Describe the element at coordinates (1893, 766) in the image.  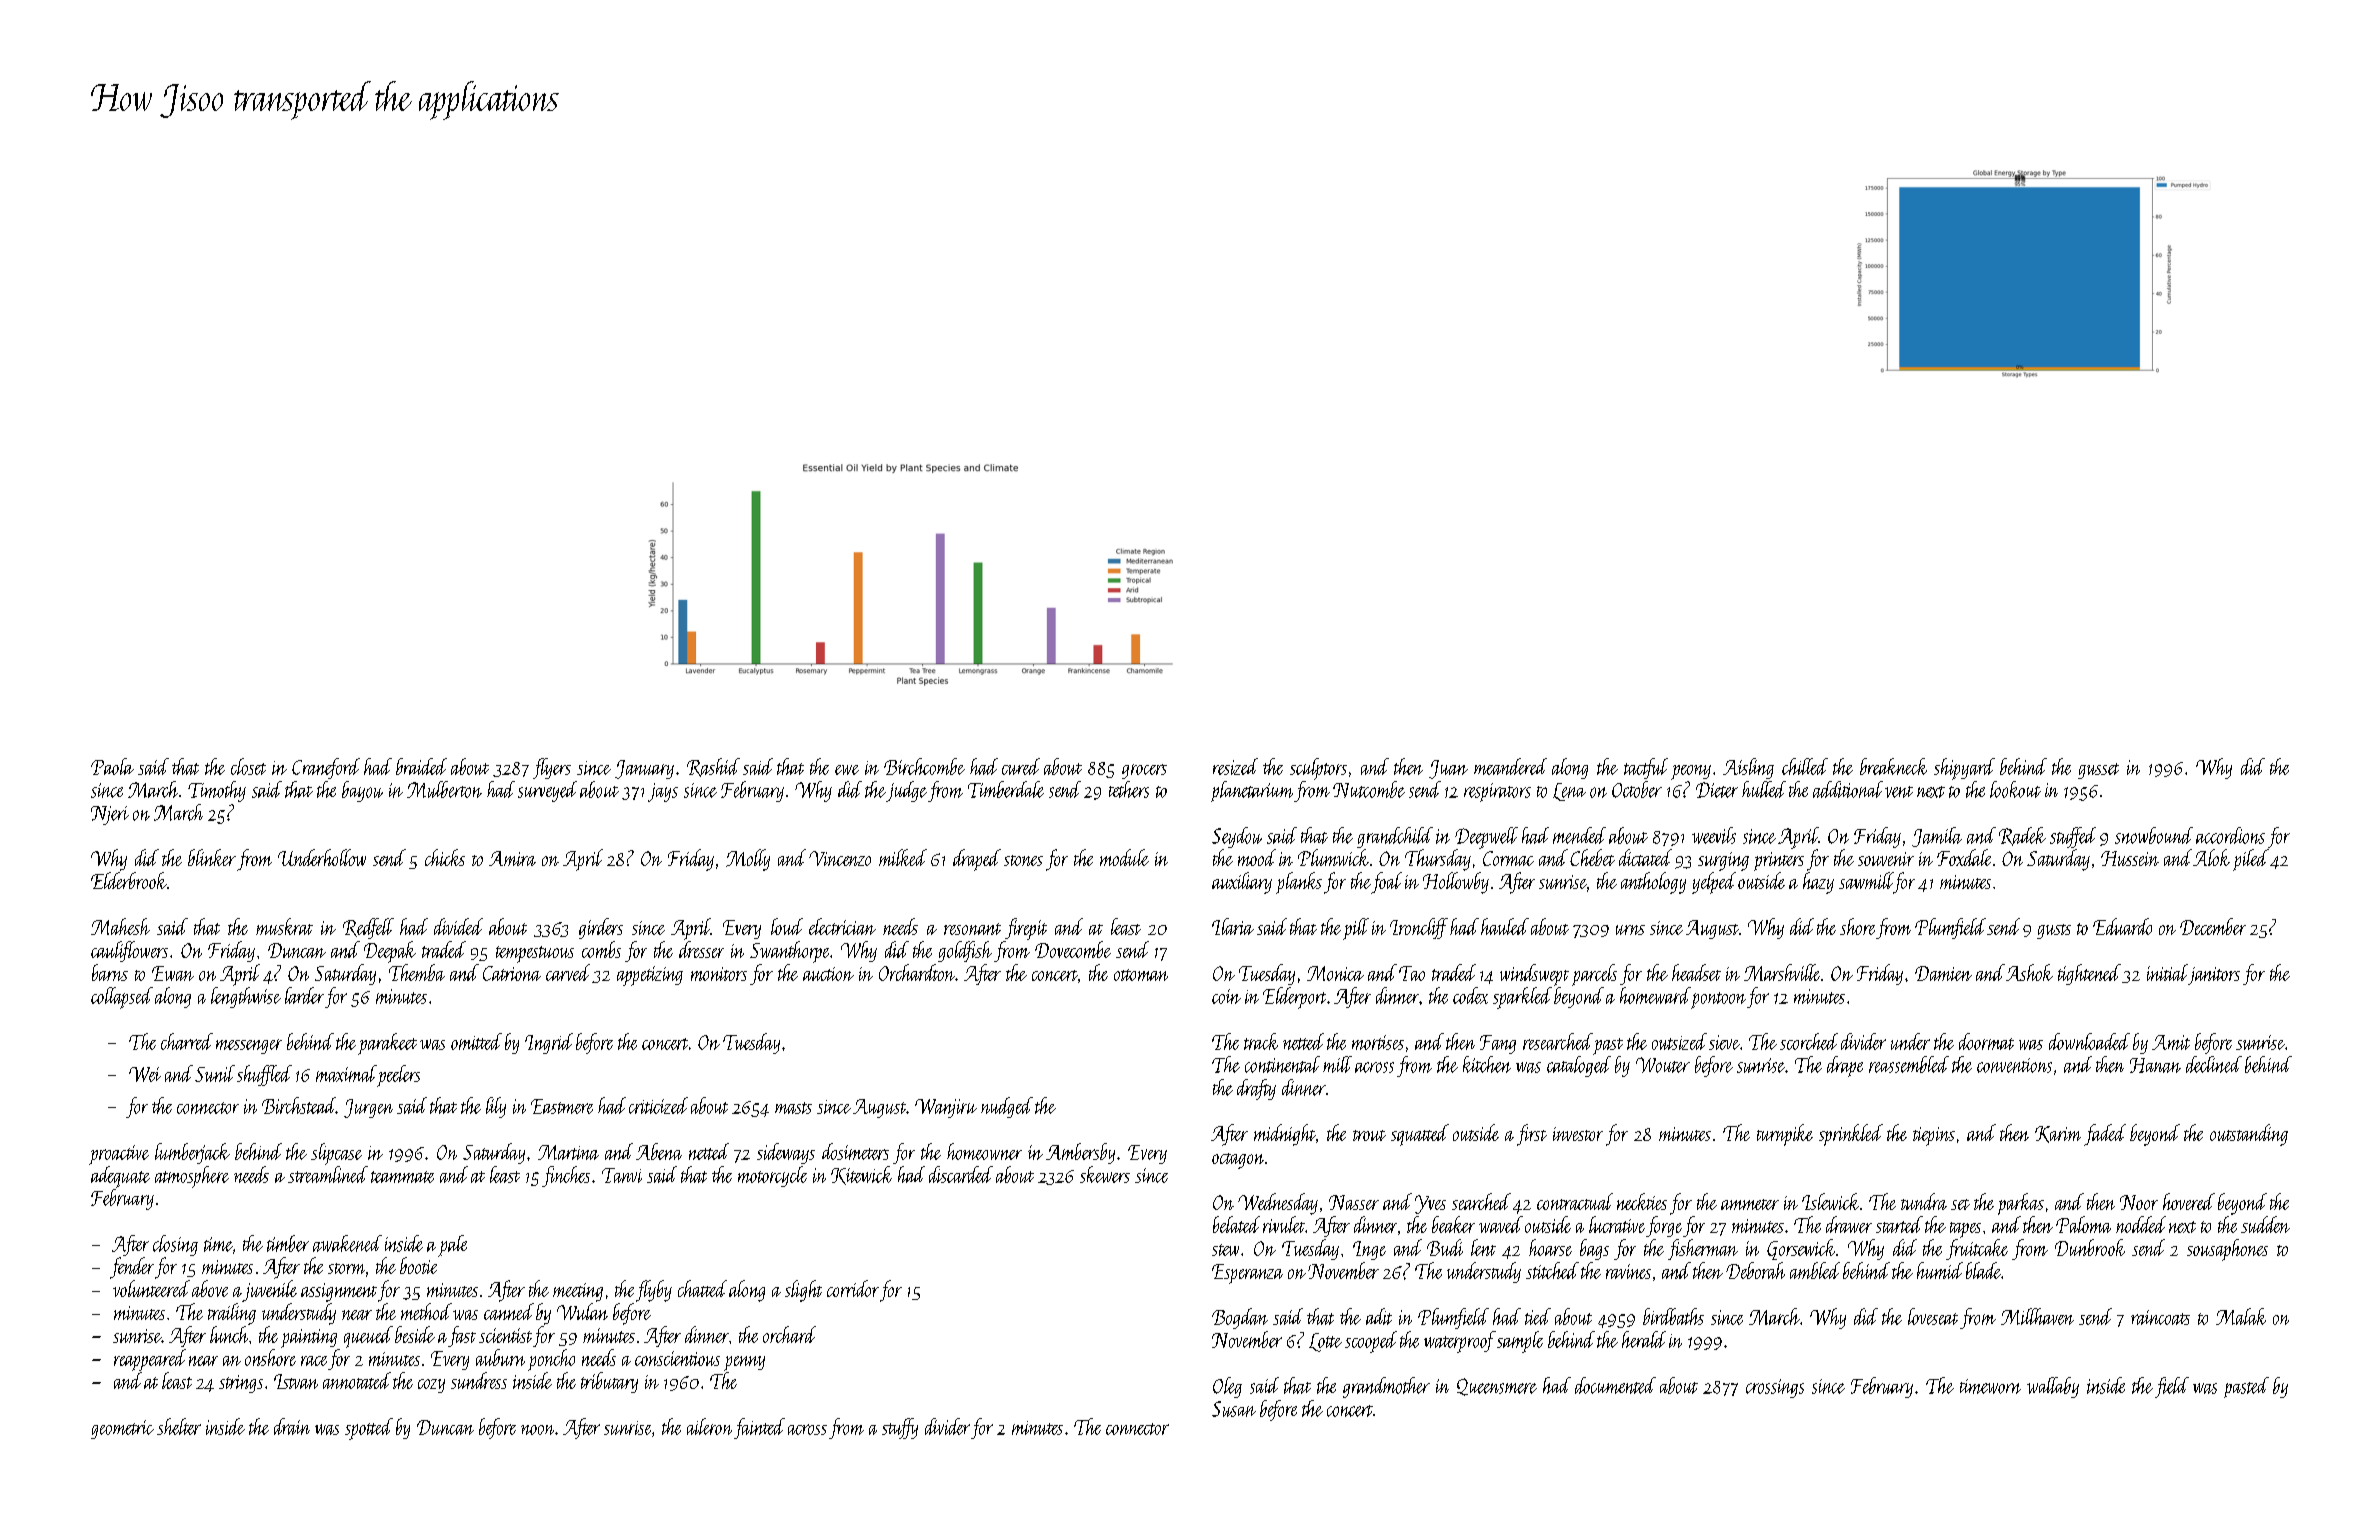
I see `breakneck` at that location.
